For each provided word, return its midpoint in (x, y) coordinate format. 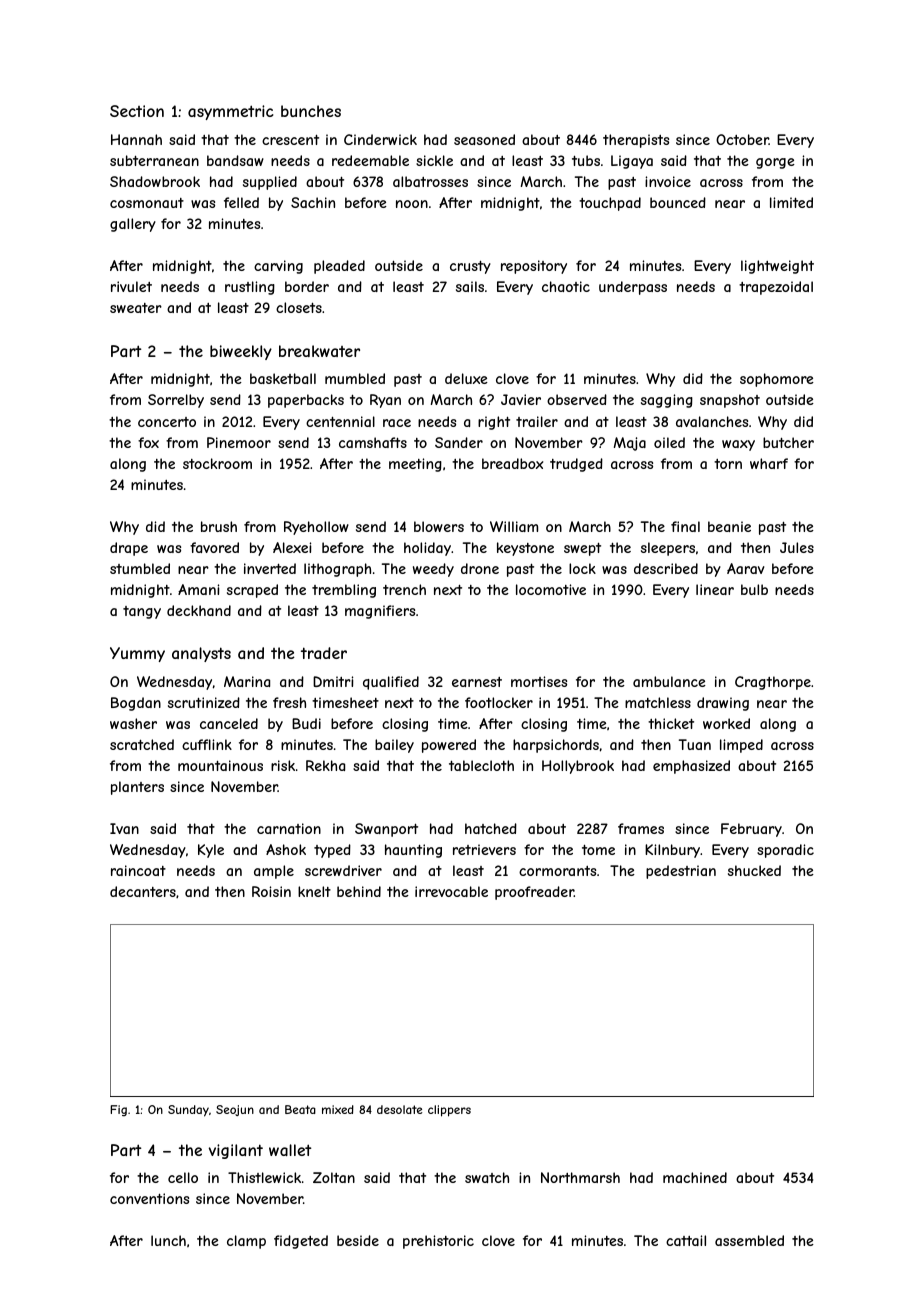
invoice (668, 181)
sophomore (777, 380)
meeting (415, 465)
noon (412, 204)
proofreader (534, 893)
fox (148, 442)
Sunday (188, 1111)
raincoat (138, 870)
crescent (290, 140)
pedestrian (681, 872)
